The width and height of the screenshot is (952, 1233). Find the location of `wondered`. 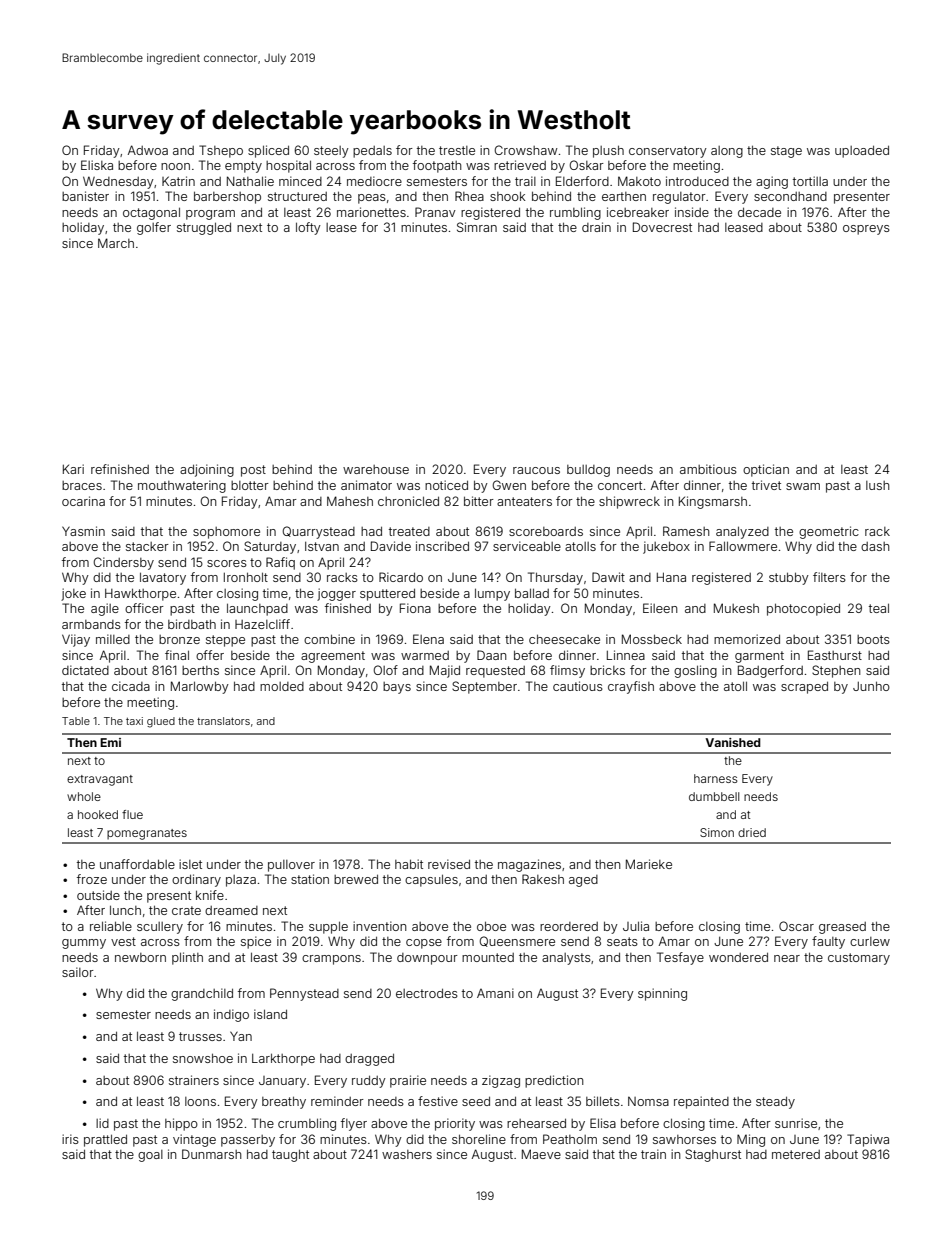

wondered is located at coordinates (738, 957).
